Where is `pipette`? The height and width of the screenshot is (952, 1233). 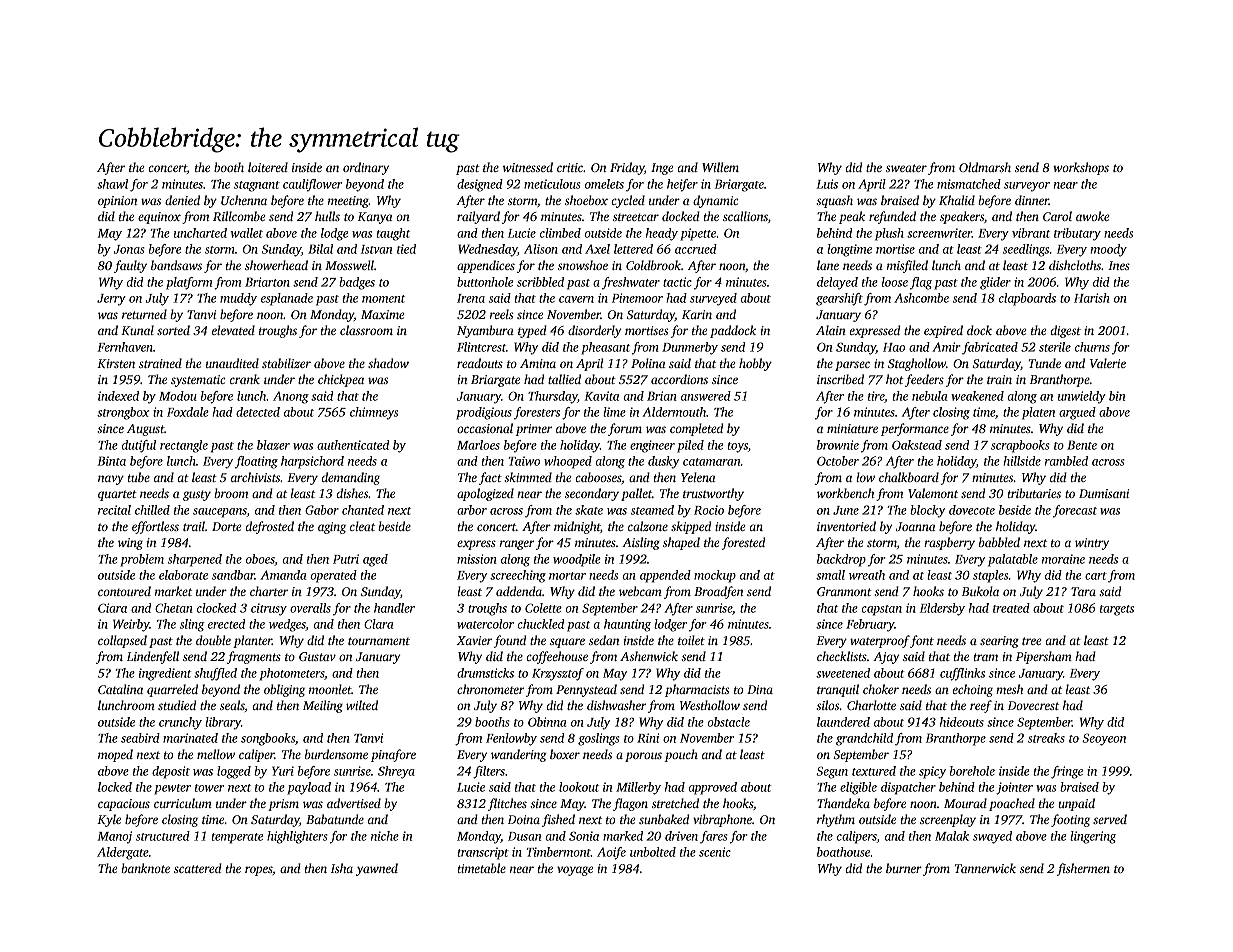 pipette is located at coordinates (698, 234).
